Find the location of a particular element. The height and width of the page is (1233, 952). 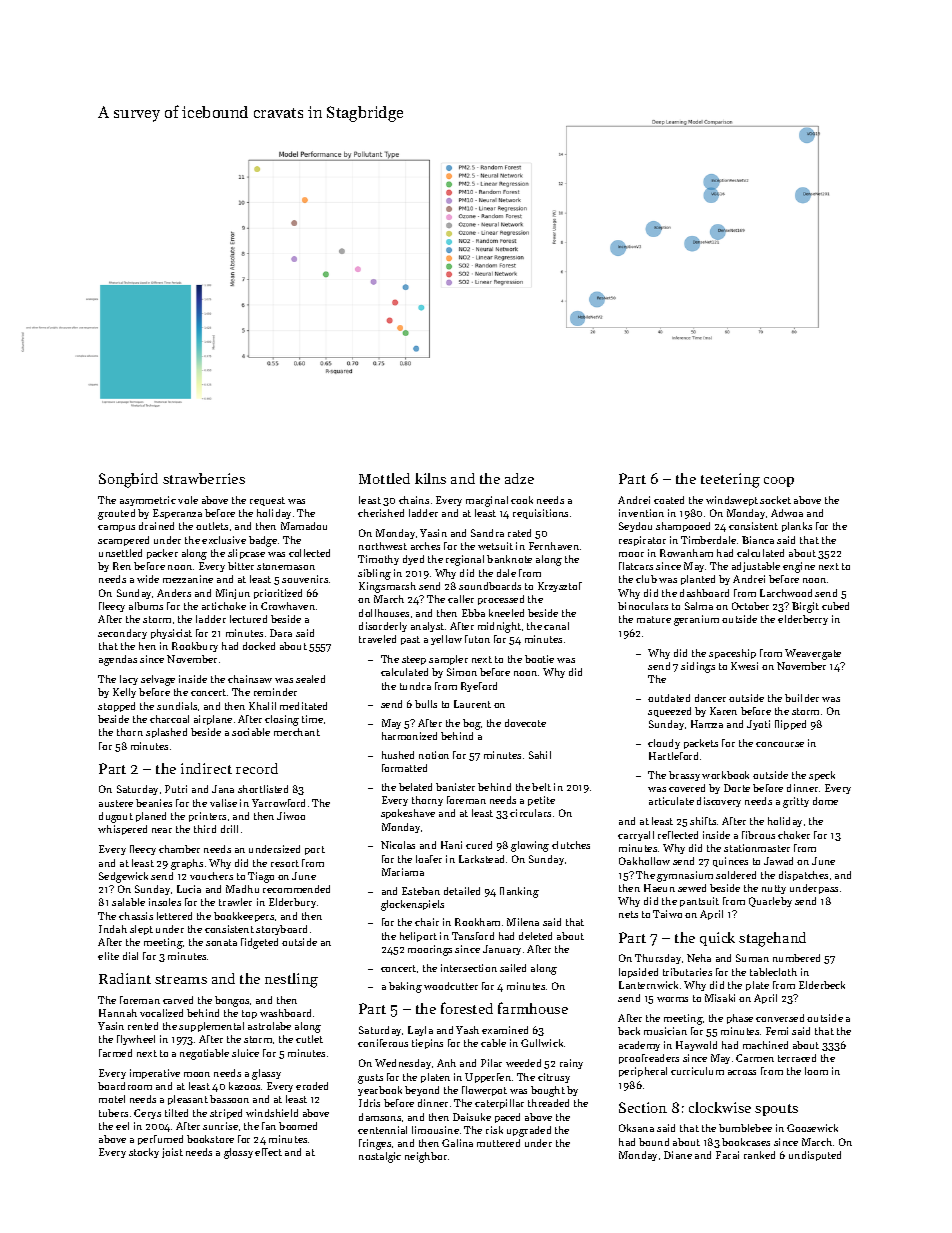

farmed is located at coordinates (115, 1053).
